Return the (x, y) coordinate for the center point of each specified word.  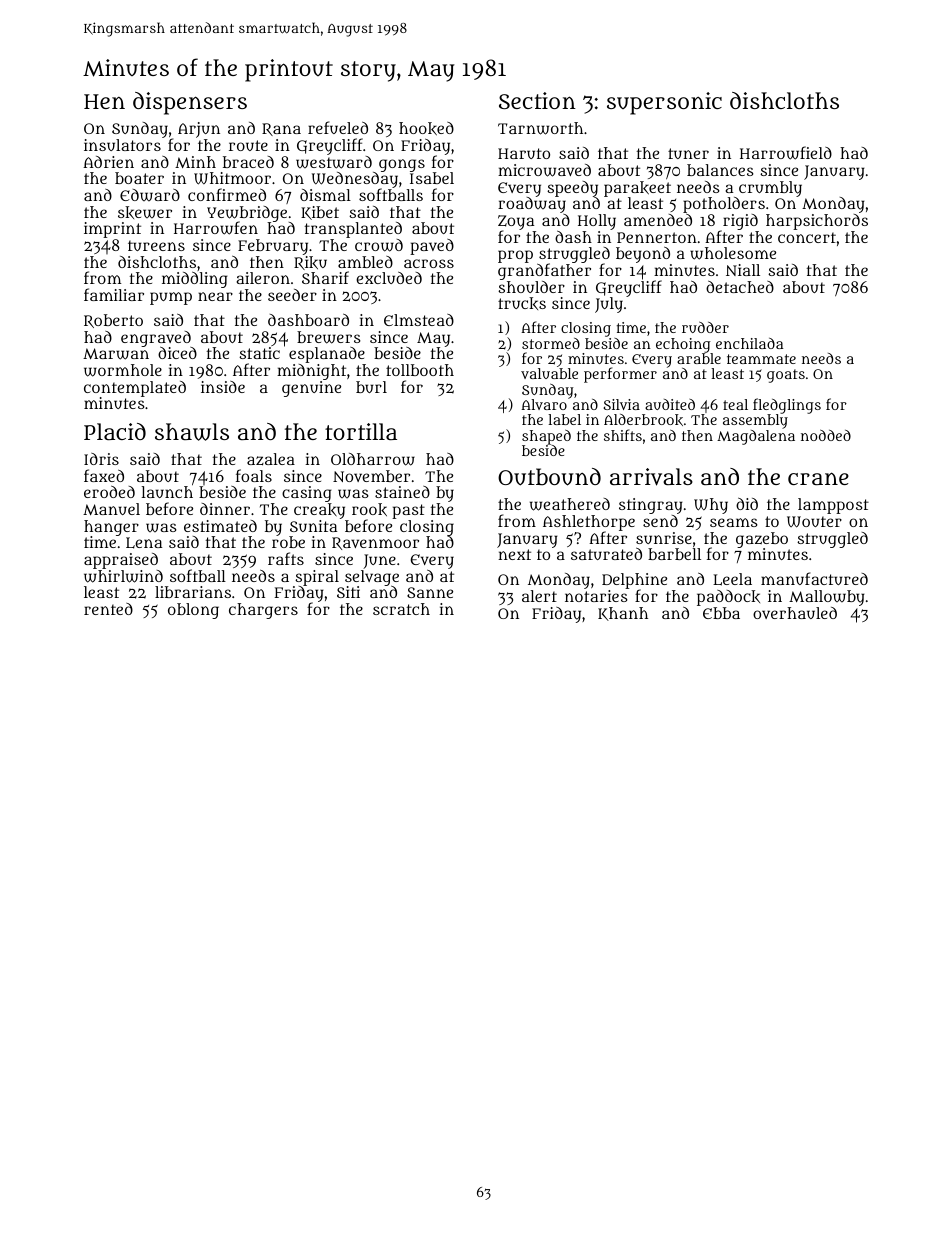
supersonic (664, 103)
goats (786, 376)
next (514, 554)
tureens (156, 245)
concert (807, 237)
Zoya (516, 223)
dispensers (190, 103)
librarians (193, 592)
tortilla (361, 431)
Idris (101, 459)
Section (537, 100)
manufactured (814, 578)
